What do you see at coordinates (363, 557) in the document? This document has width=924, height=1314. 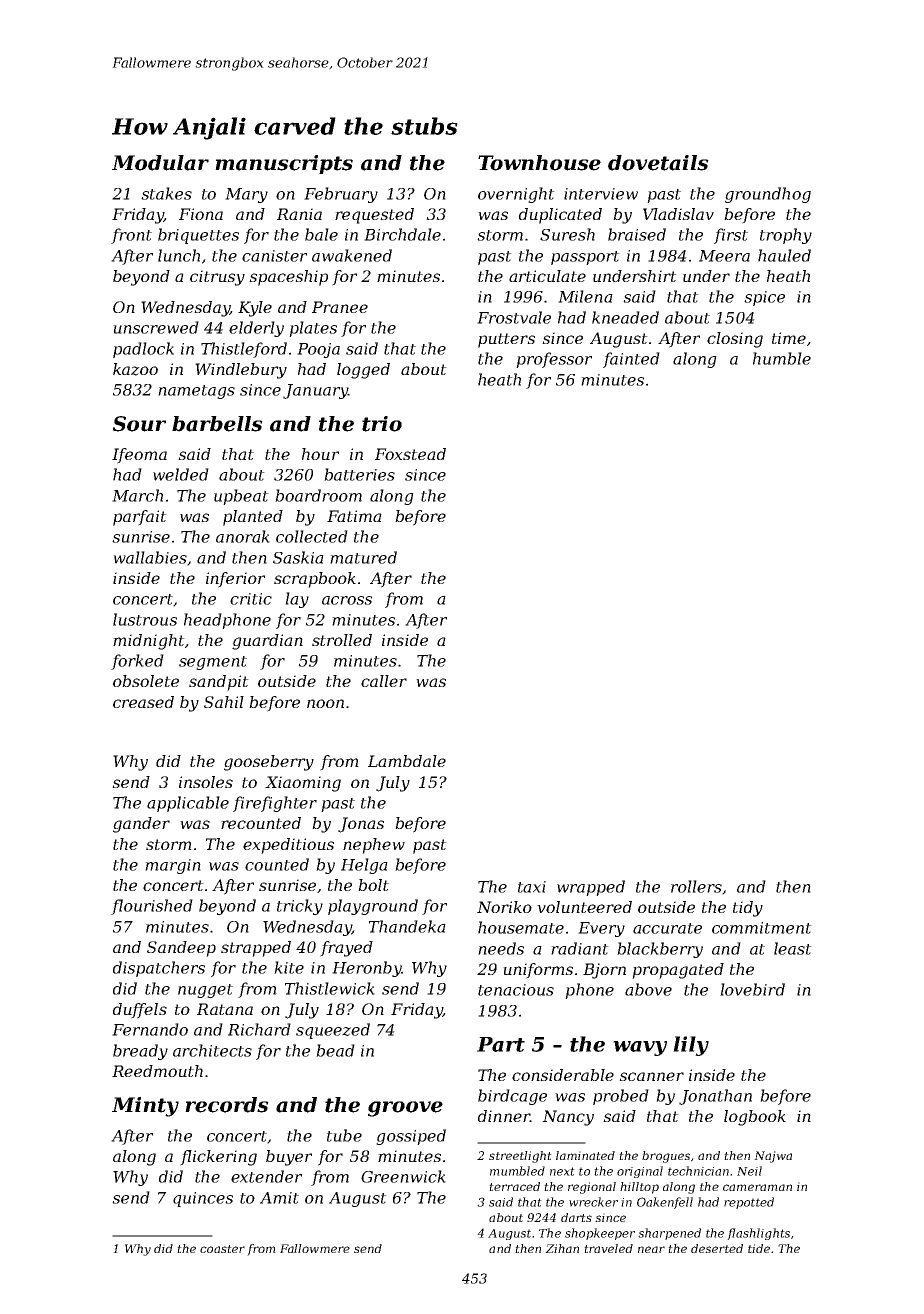 I see `matured` at bounding box center [363, 557].
